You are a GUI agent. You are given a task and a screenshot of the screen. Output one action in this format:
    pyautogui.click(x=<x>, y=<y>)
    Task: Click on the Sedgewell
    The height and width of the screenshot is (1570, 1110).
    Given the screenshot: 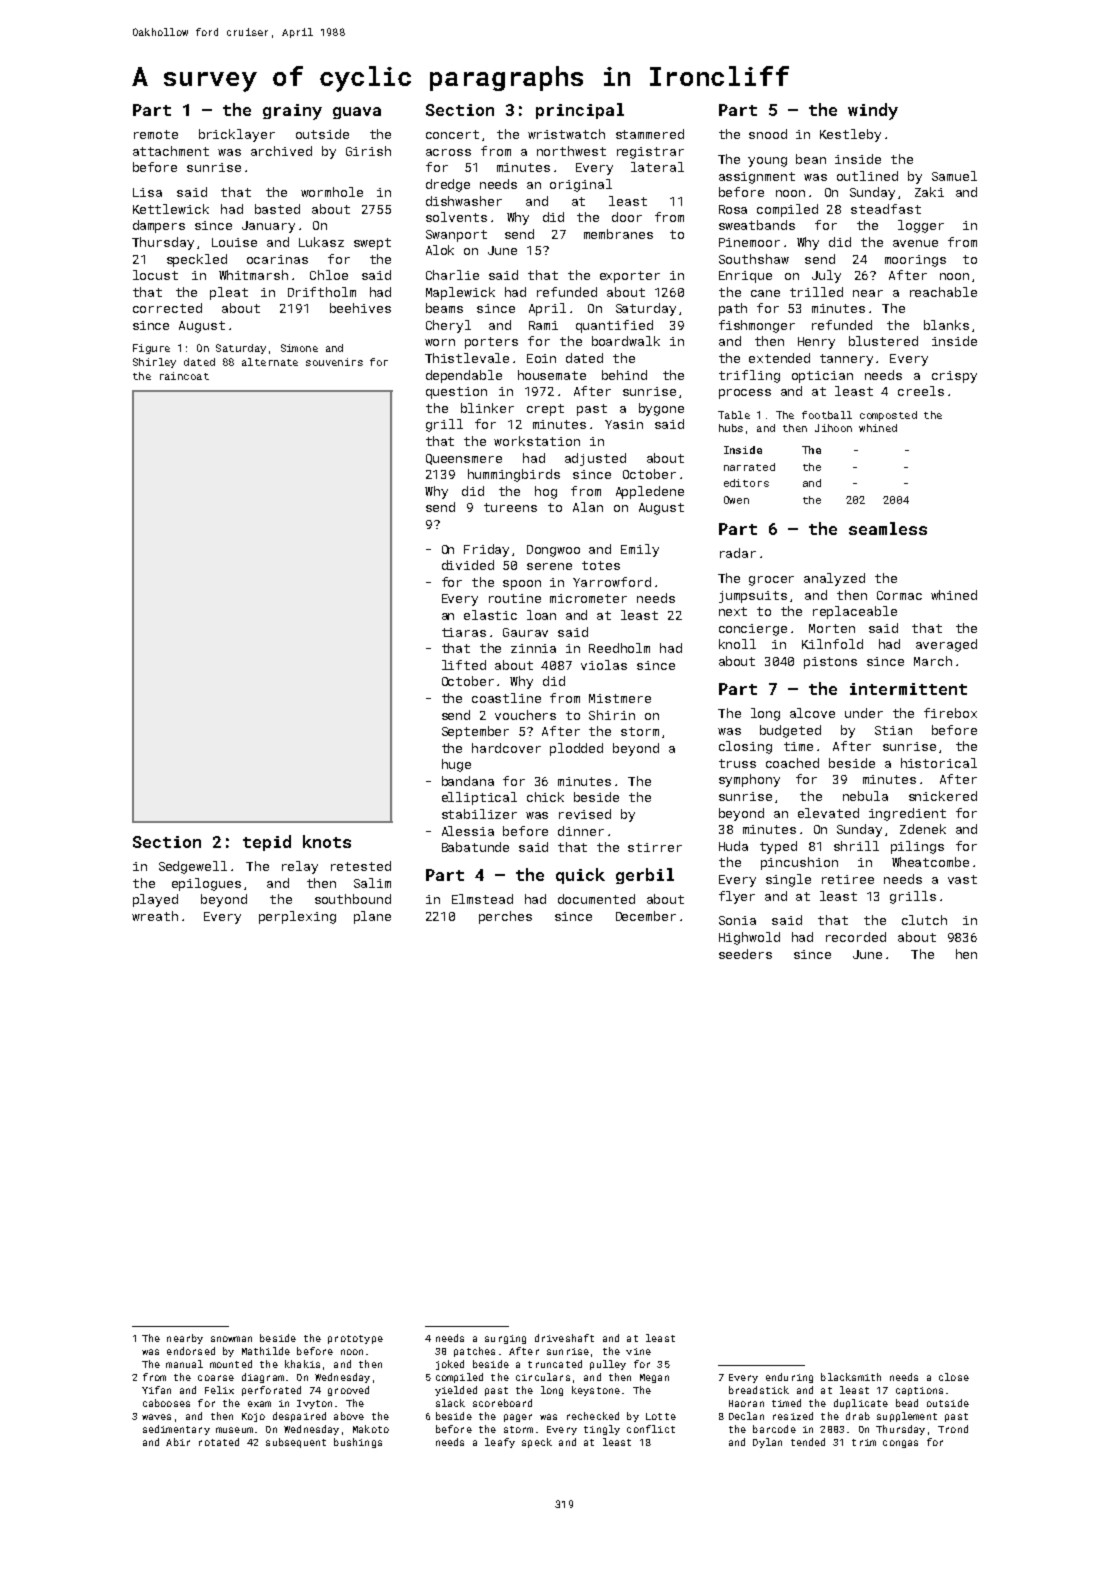 What is the action you would take?
    pyautogui.click(x=193, y=867)
